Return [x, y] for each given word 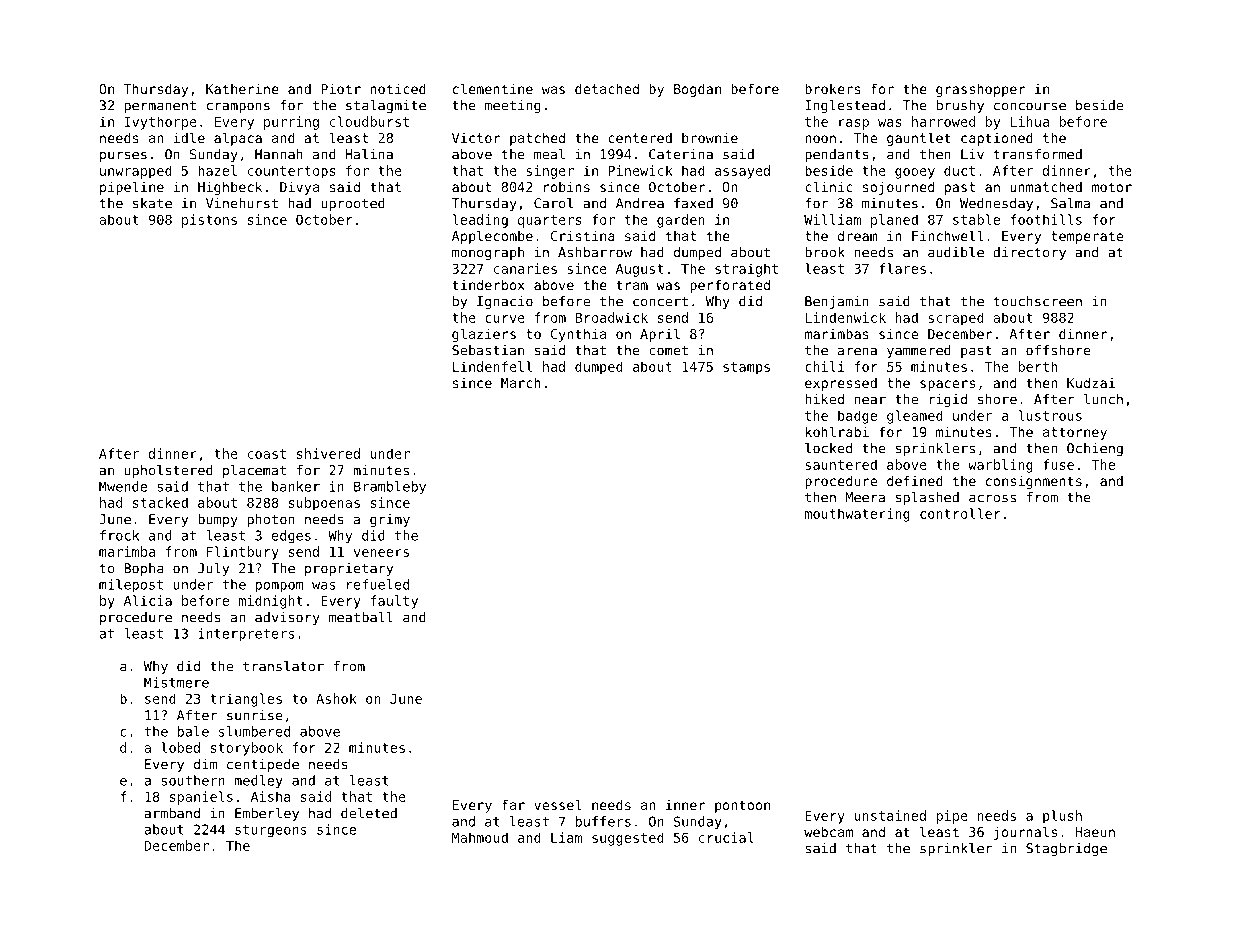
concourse [1030, 106]
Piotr [341, 88]
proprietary [349, 569]
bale [193, 731]
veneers [381, 553]
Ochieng [1095, 449]
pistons [209, 221]
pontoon [742, 806]
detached [607, 88]
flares [902, 268]
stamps [746, 368]
